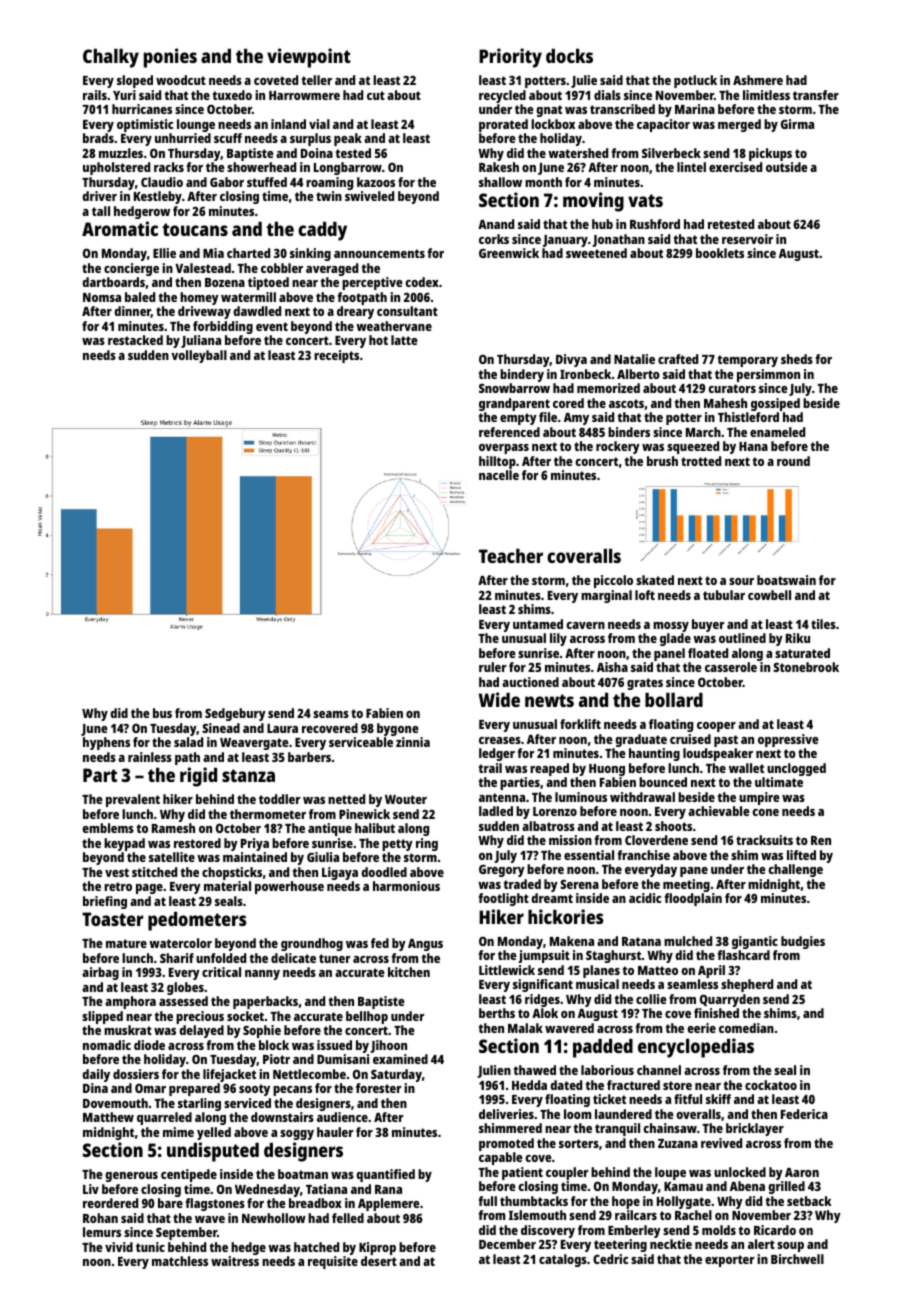  What do you see at coordinates (162, 713) in the screenshot?
I see `bus` at bounding box center [162, 713].
